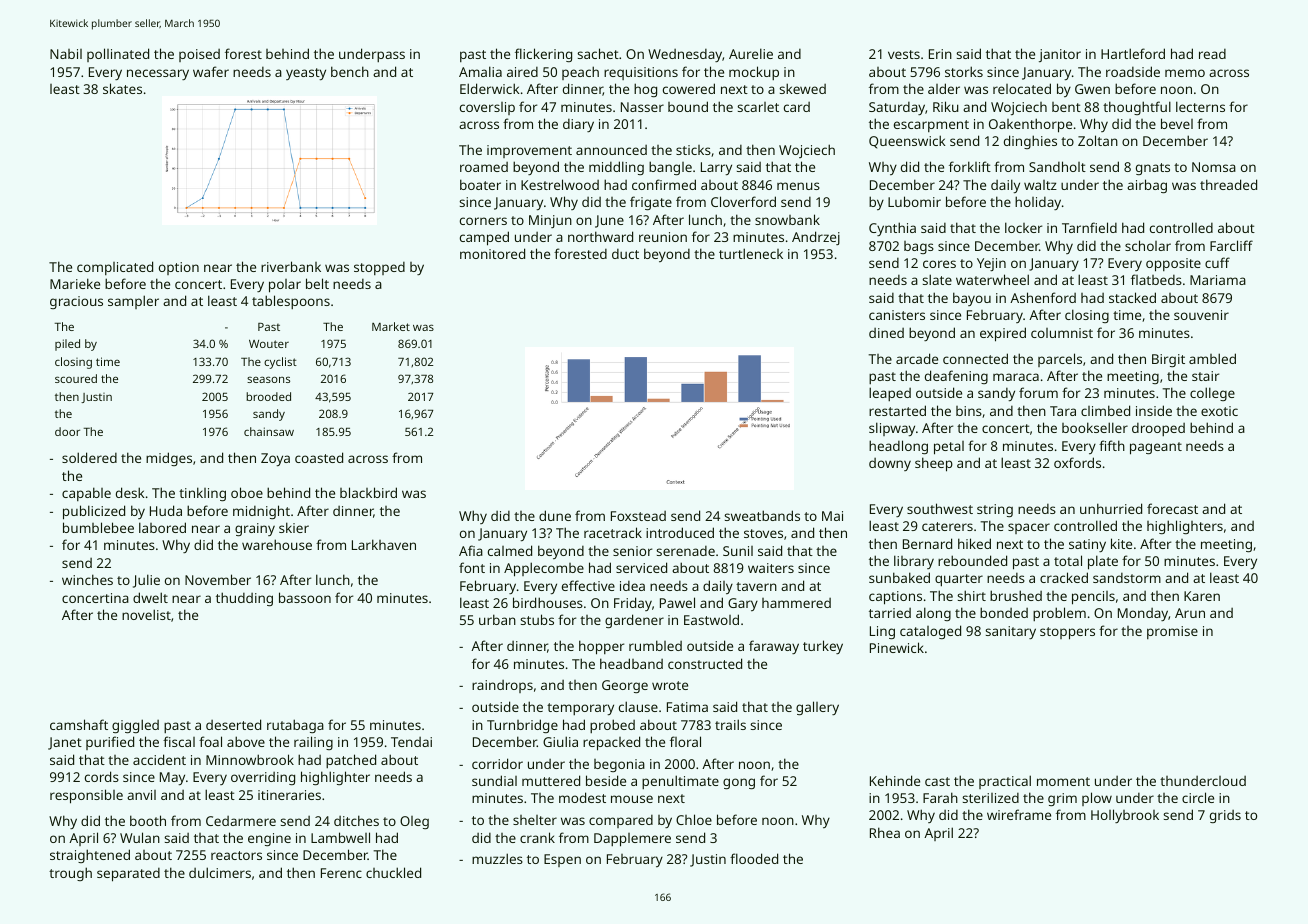 This document has height=924, width=1308. I want to click on promise, so click(1172, 632).
